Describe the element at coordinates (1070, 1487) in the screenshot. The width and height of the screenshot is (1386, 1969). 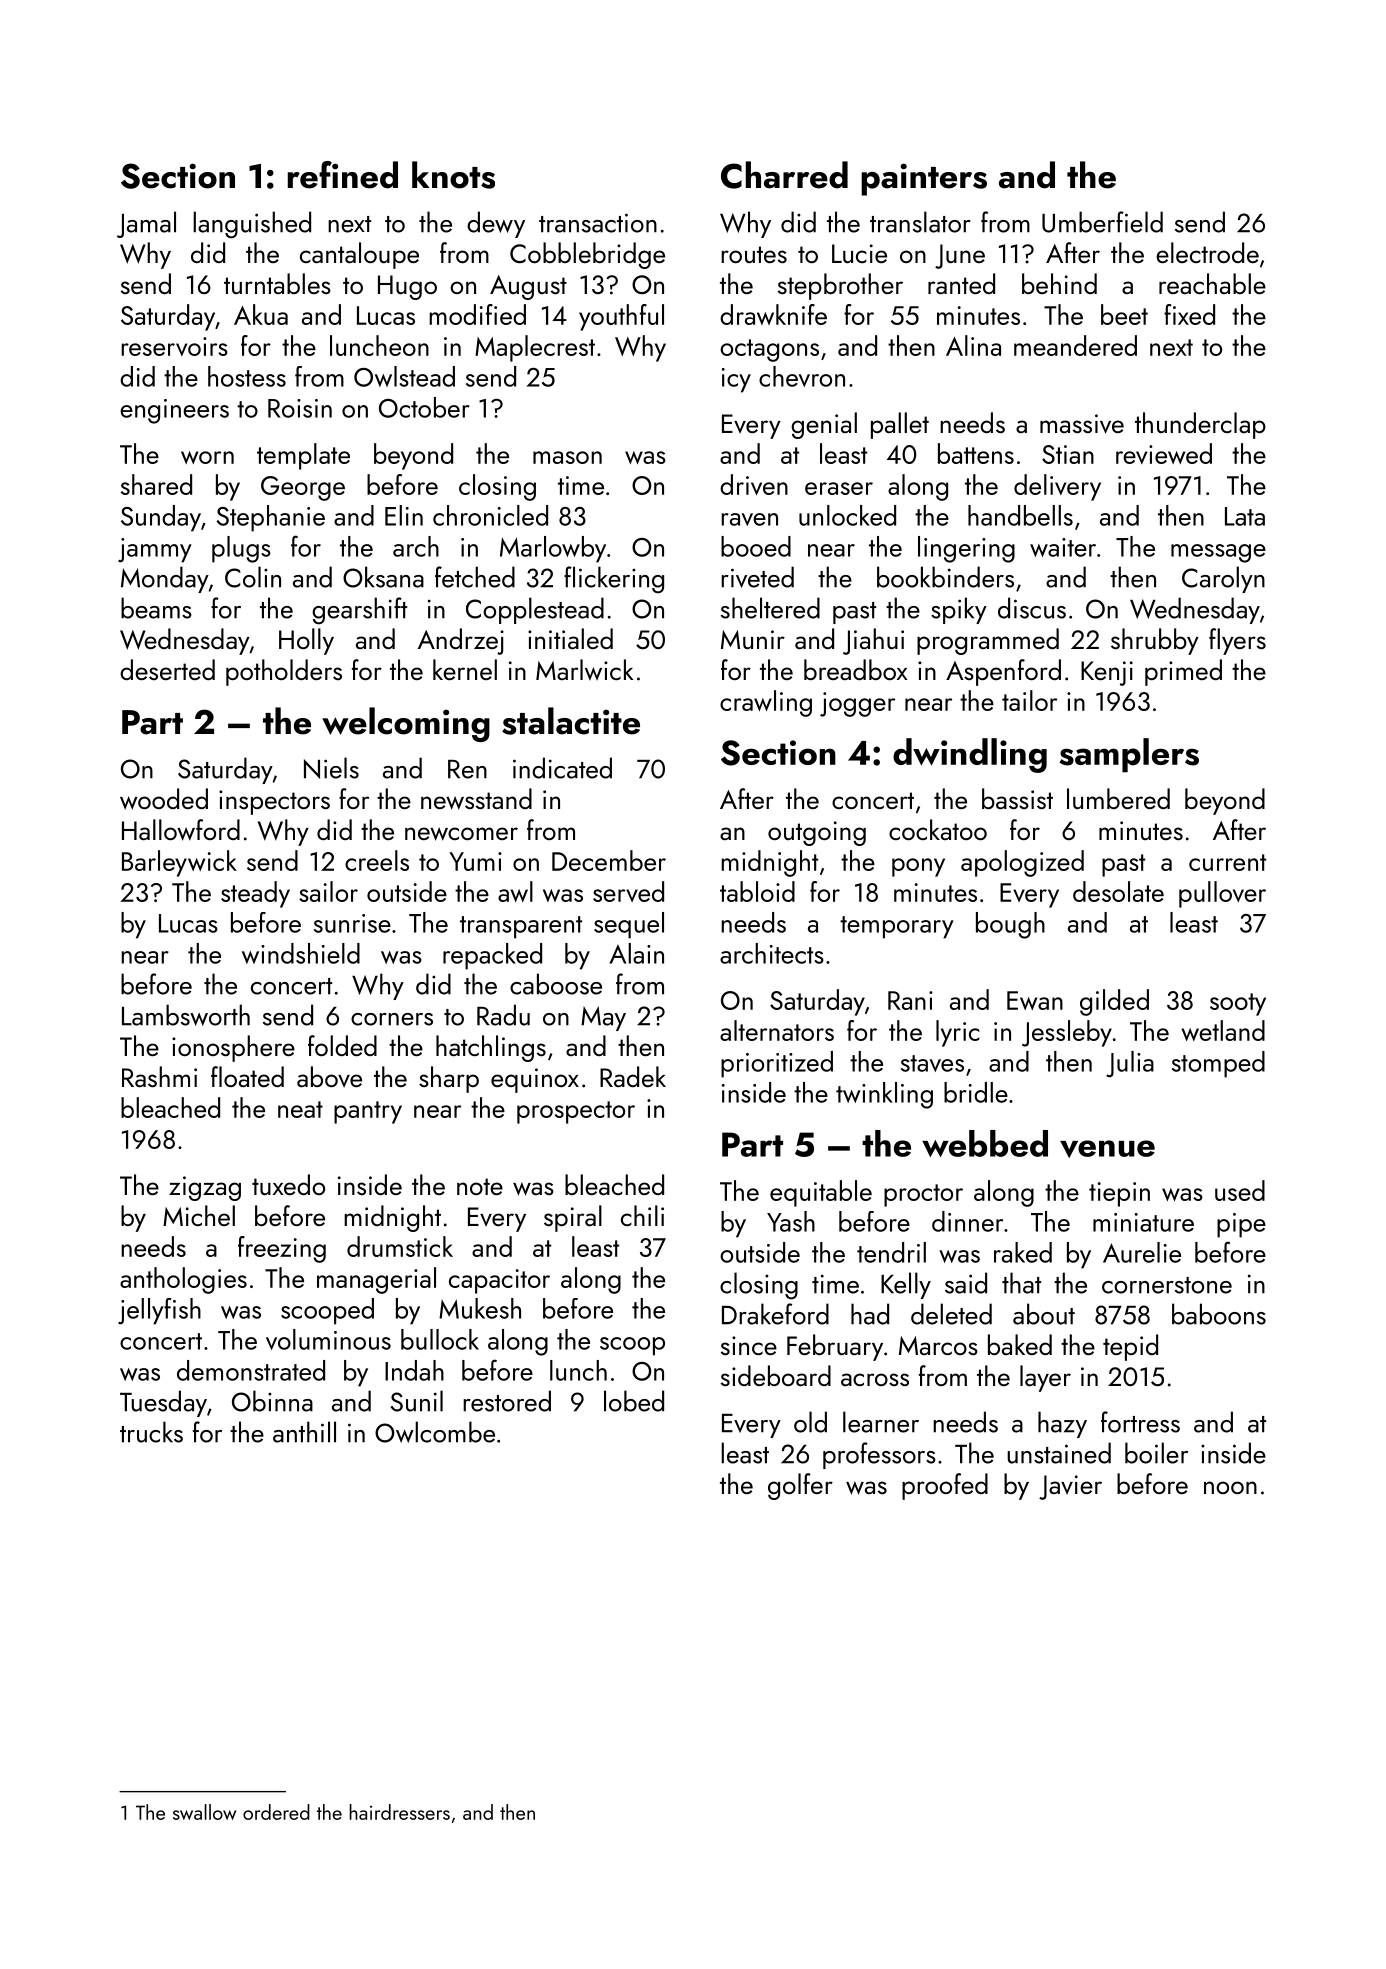
I see `Javier` at that location.
